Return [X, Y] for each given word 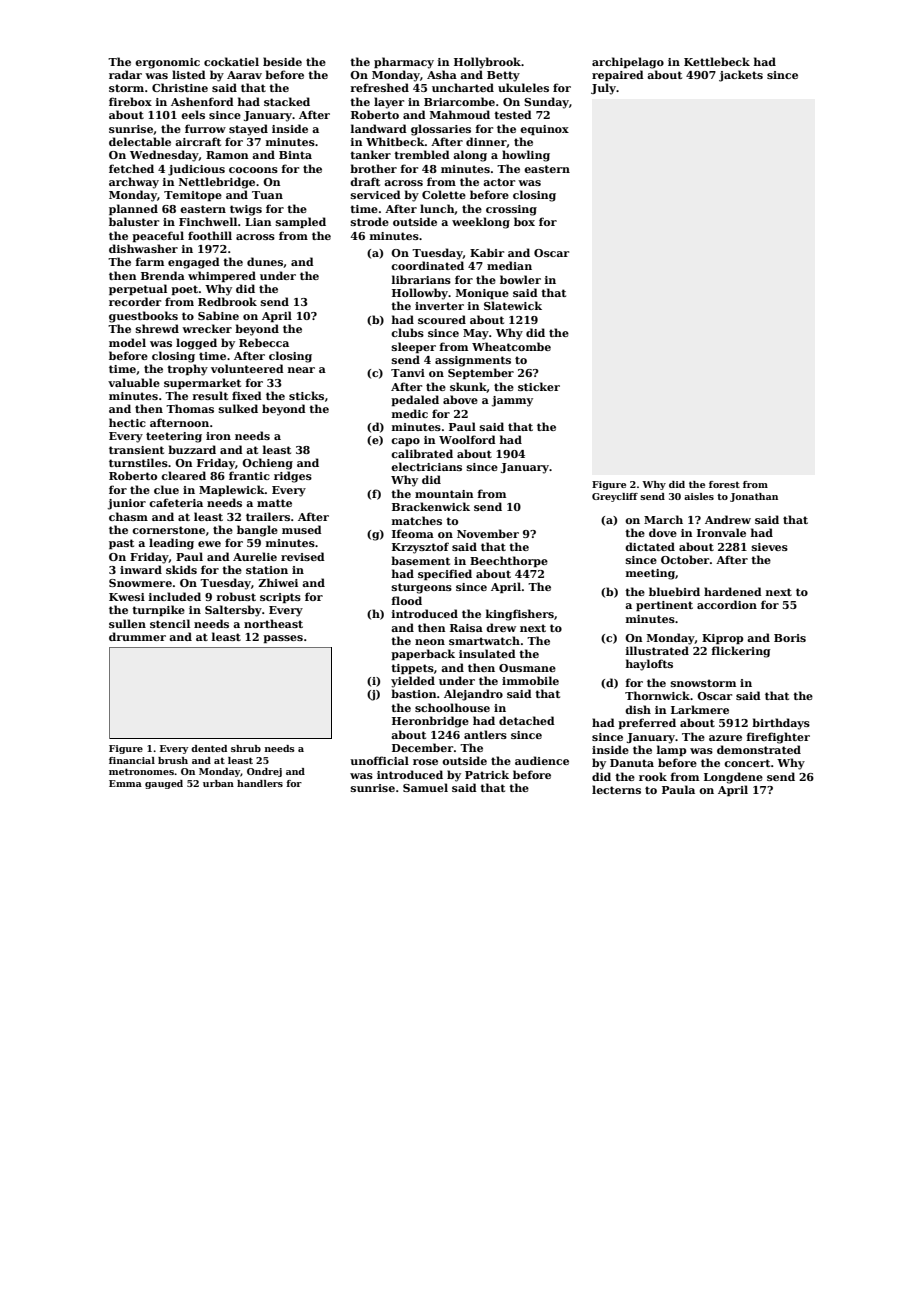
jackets [741, 76]
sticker [539, 386]
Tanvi [408, 373]
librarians [421, 279]
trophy [187, 370]
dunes [265, 261]
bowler [520, 279]
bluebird [674, 591]
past [121, 544]
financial [132, 760]
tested [513, 114]
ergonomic [167, 63]
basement [420, 560]
